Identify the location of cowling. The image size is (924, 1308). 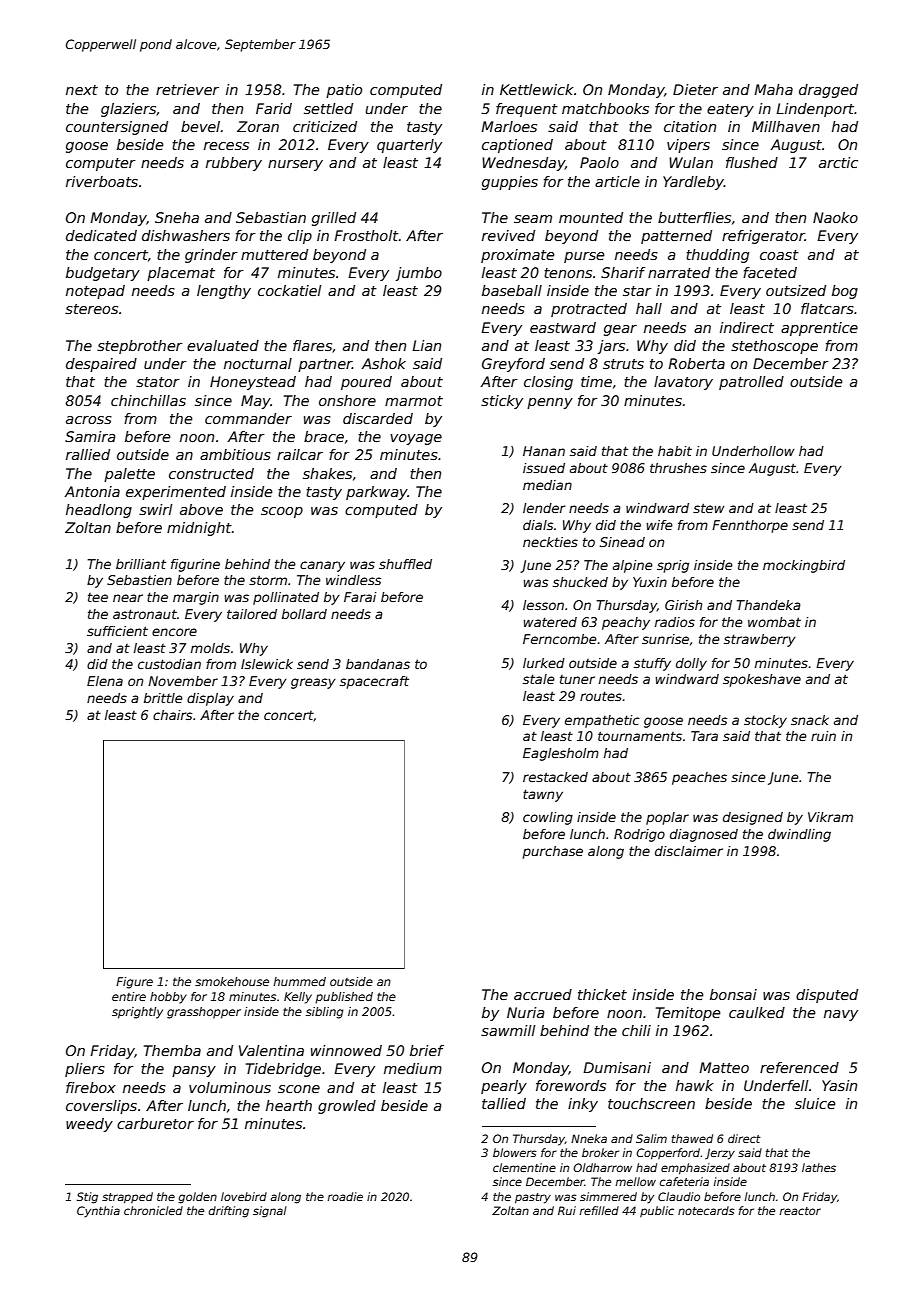
(548, 818).
